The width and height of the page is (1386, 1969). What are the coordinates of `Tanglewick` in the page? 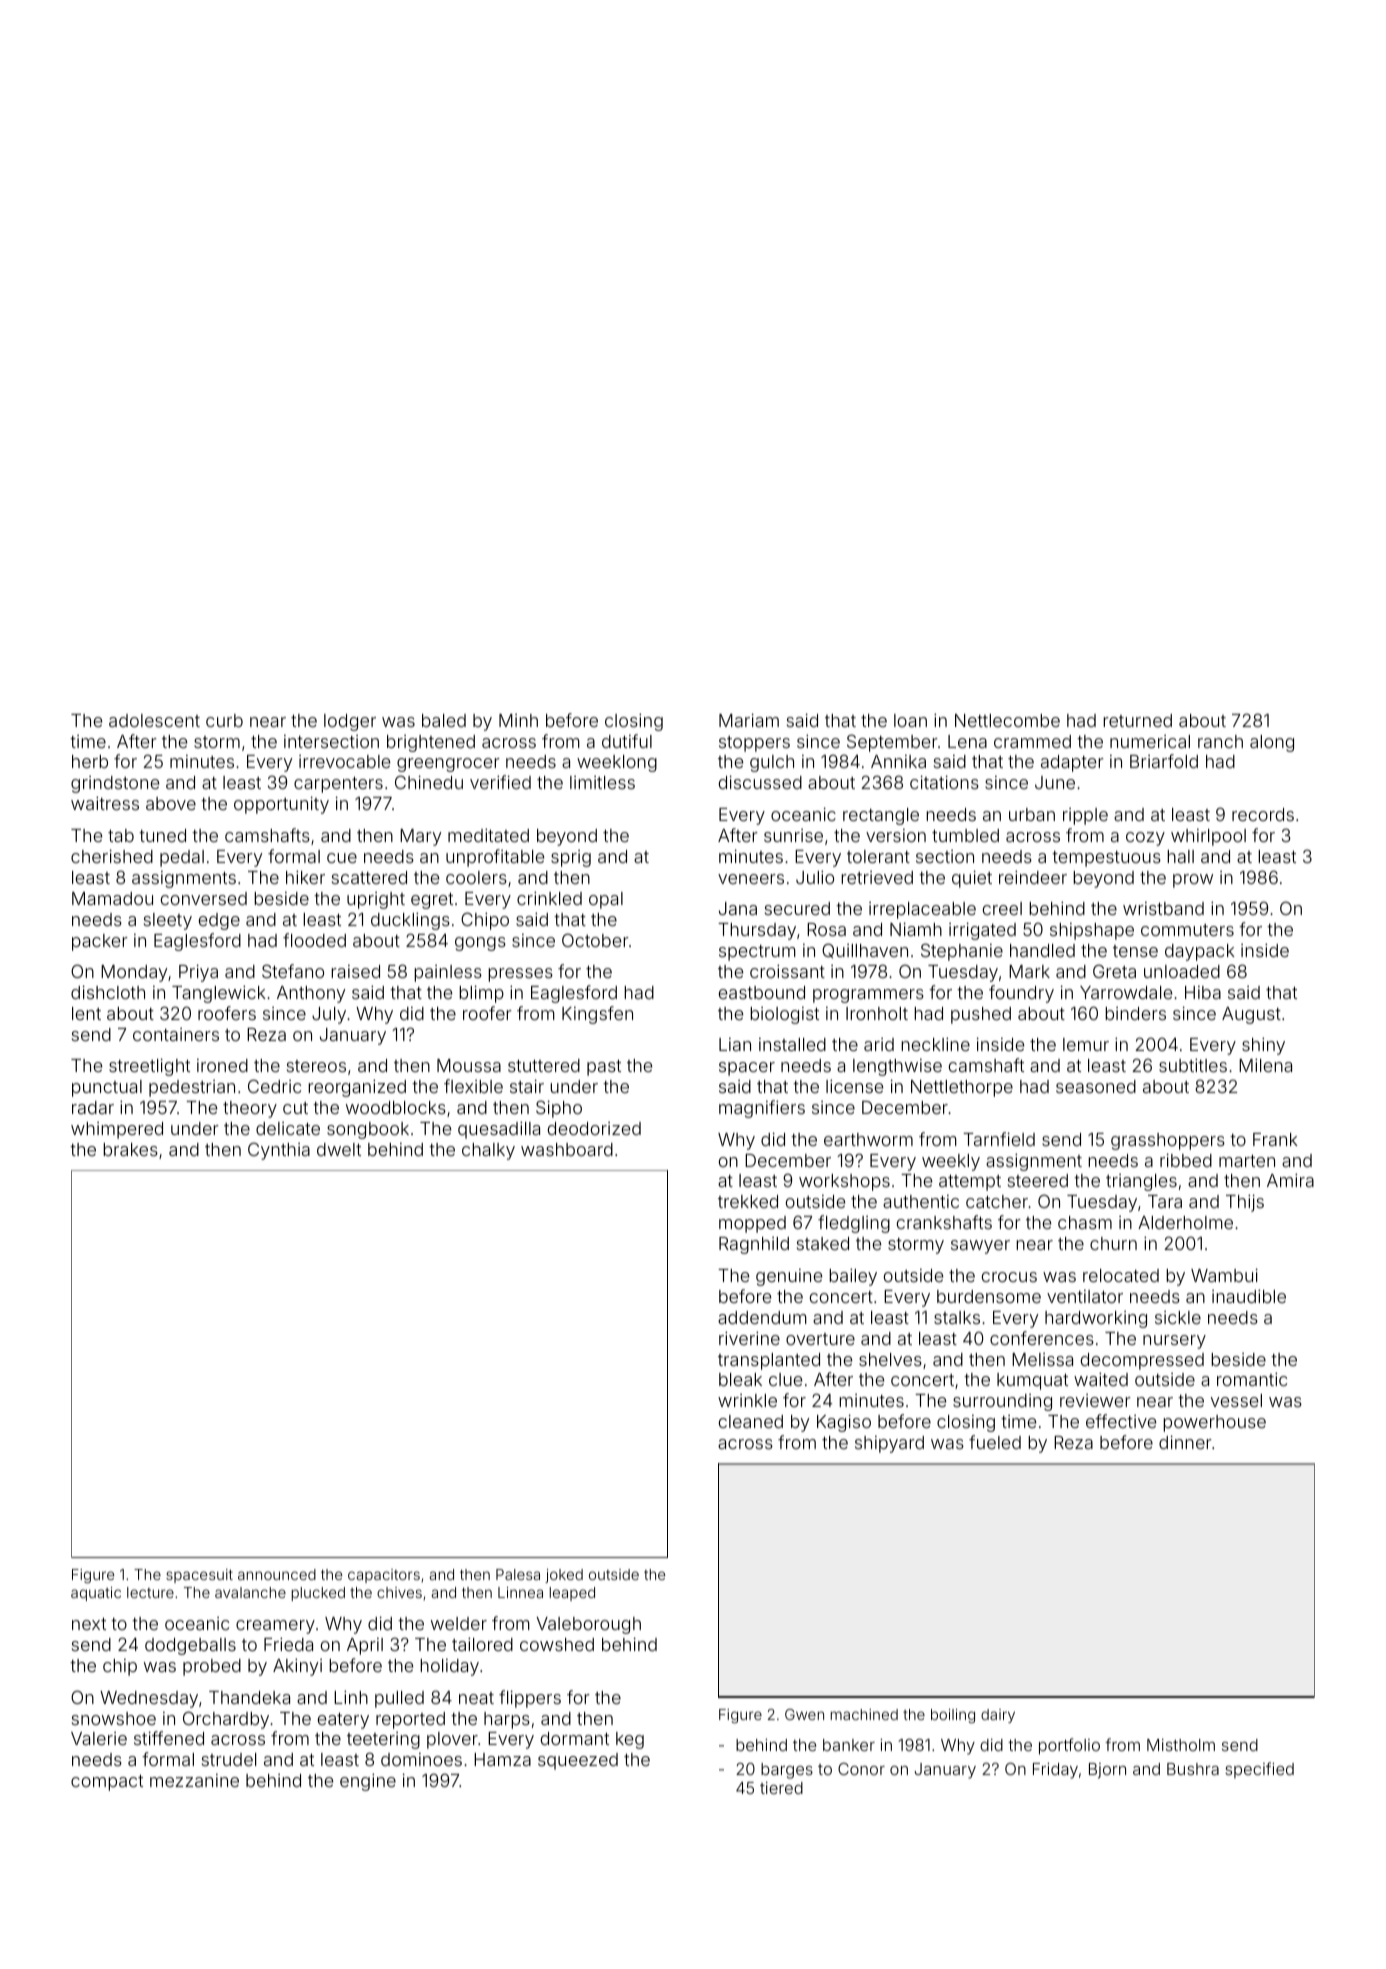 It's located at (219, 994).
